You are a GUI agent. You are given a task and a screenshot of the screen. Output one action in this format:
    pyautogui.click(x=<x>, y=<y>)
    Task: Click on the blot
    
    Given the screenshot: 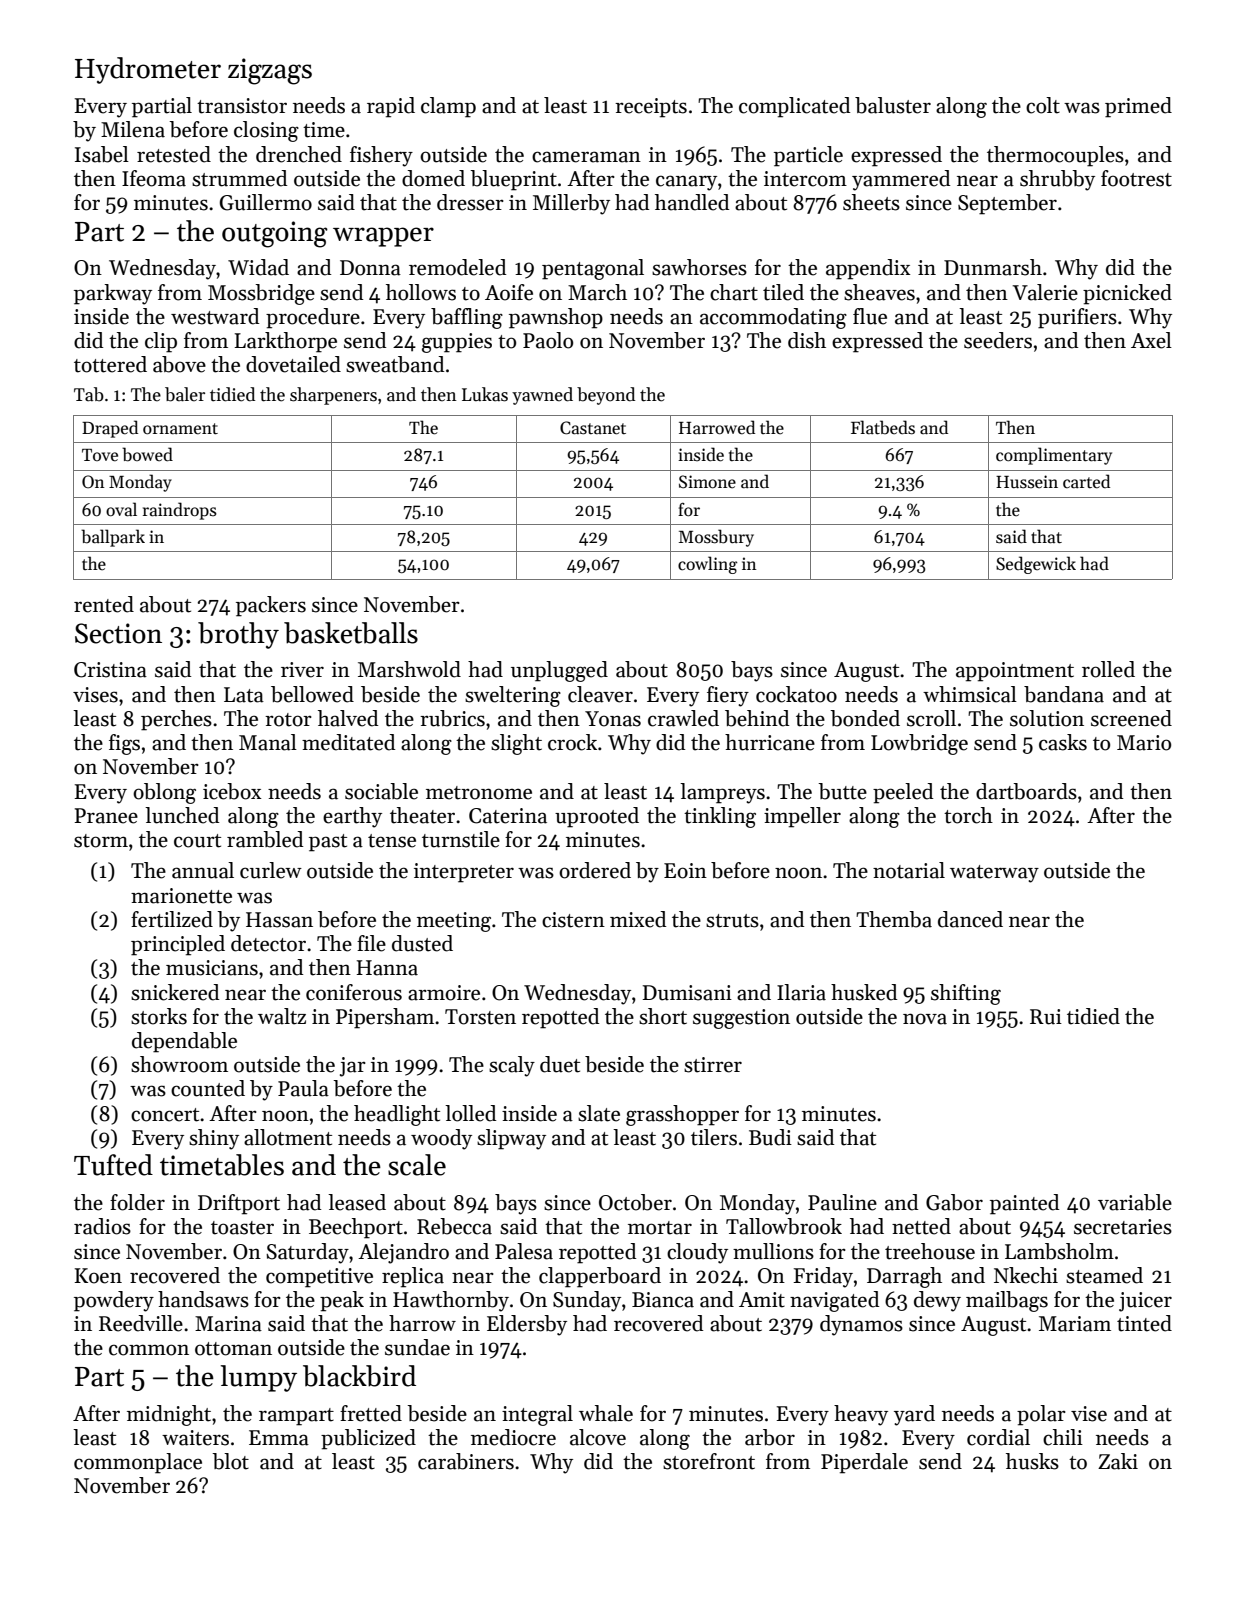 What is the action you would take?
    pyautogui.click(x=230, y=1461)
